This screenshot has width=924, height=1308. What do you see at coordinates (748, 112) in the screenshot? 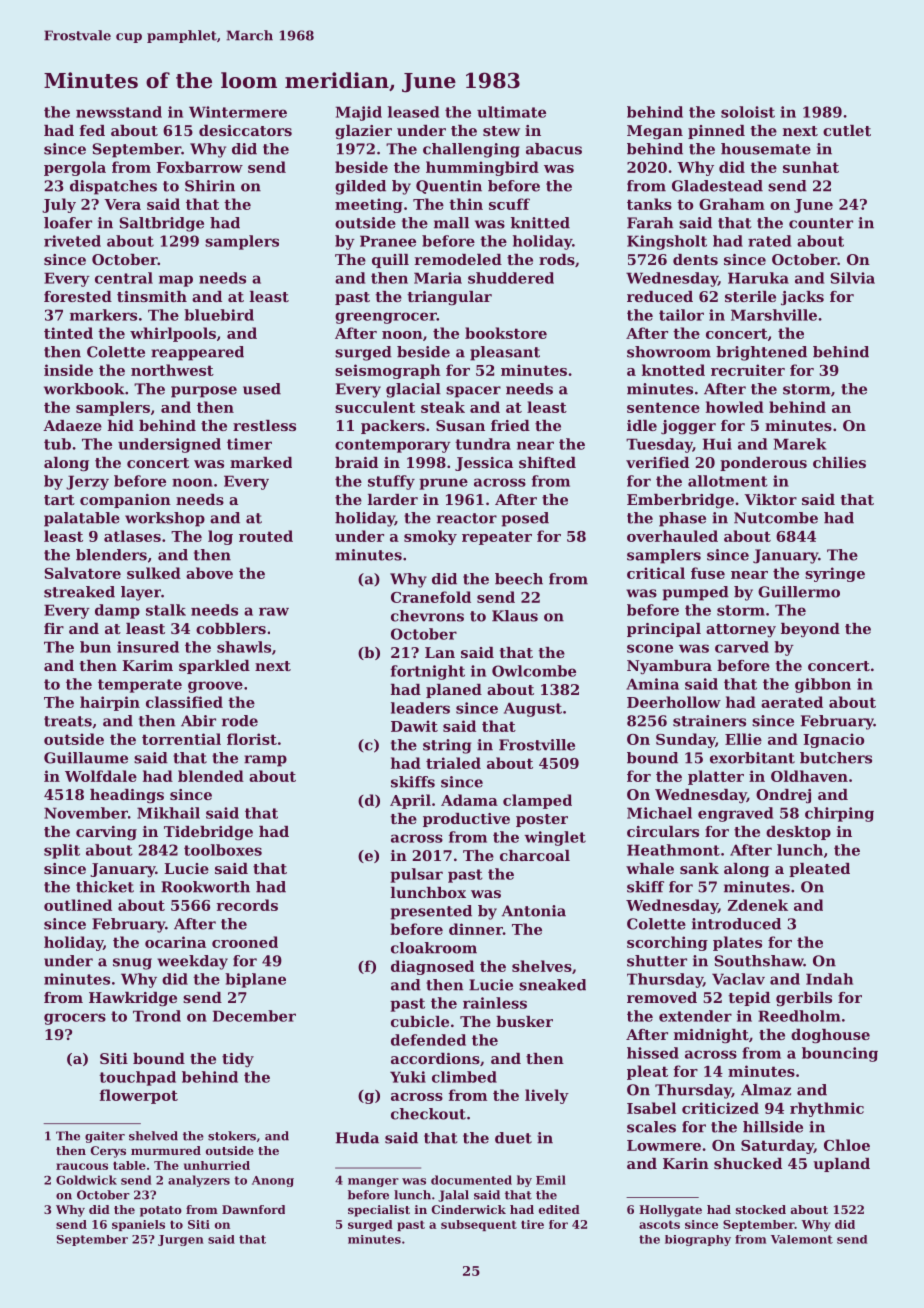
I see `soloist` at bounding box center [748, 112].
